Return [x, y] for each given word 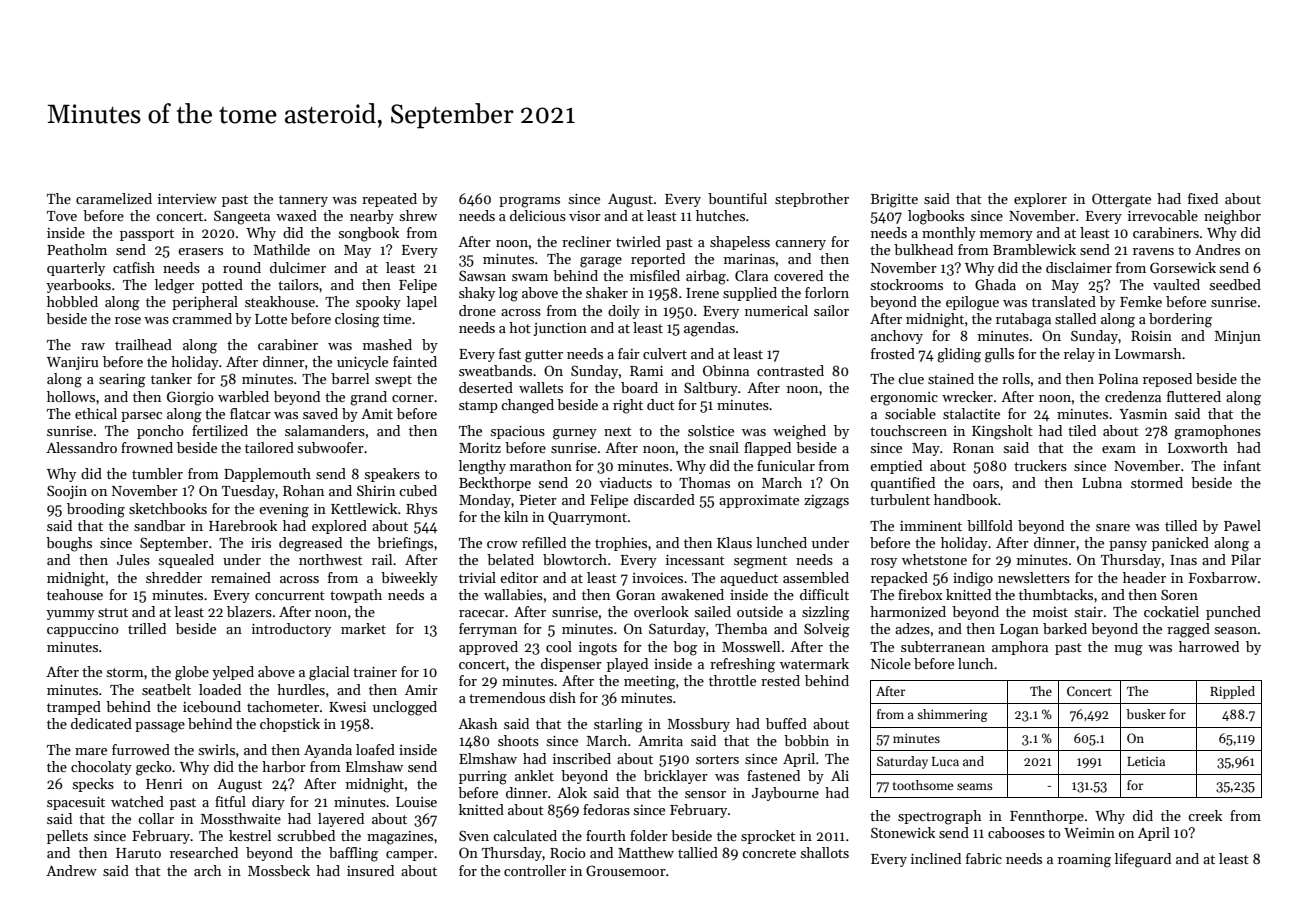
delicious [538, 215]
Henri [164, 784]
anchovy [897, 337]
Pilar [1246, 559]
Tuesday [248, 492]
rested [780, 680]
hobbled [72, 301]
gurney [575, 434]
